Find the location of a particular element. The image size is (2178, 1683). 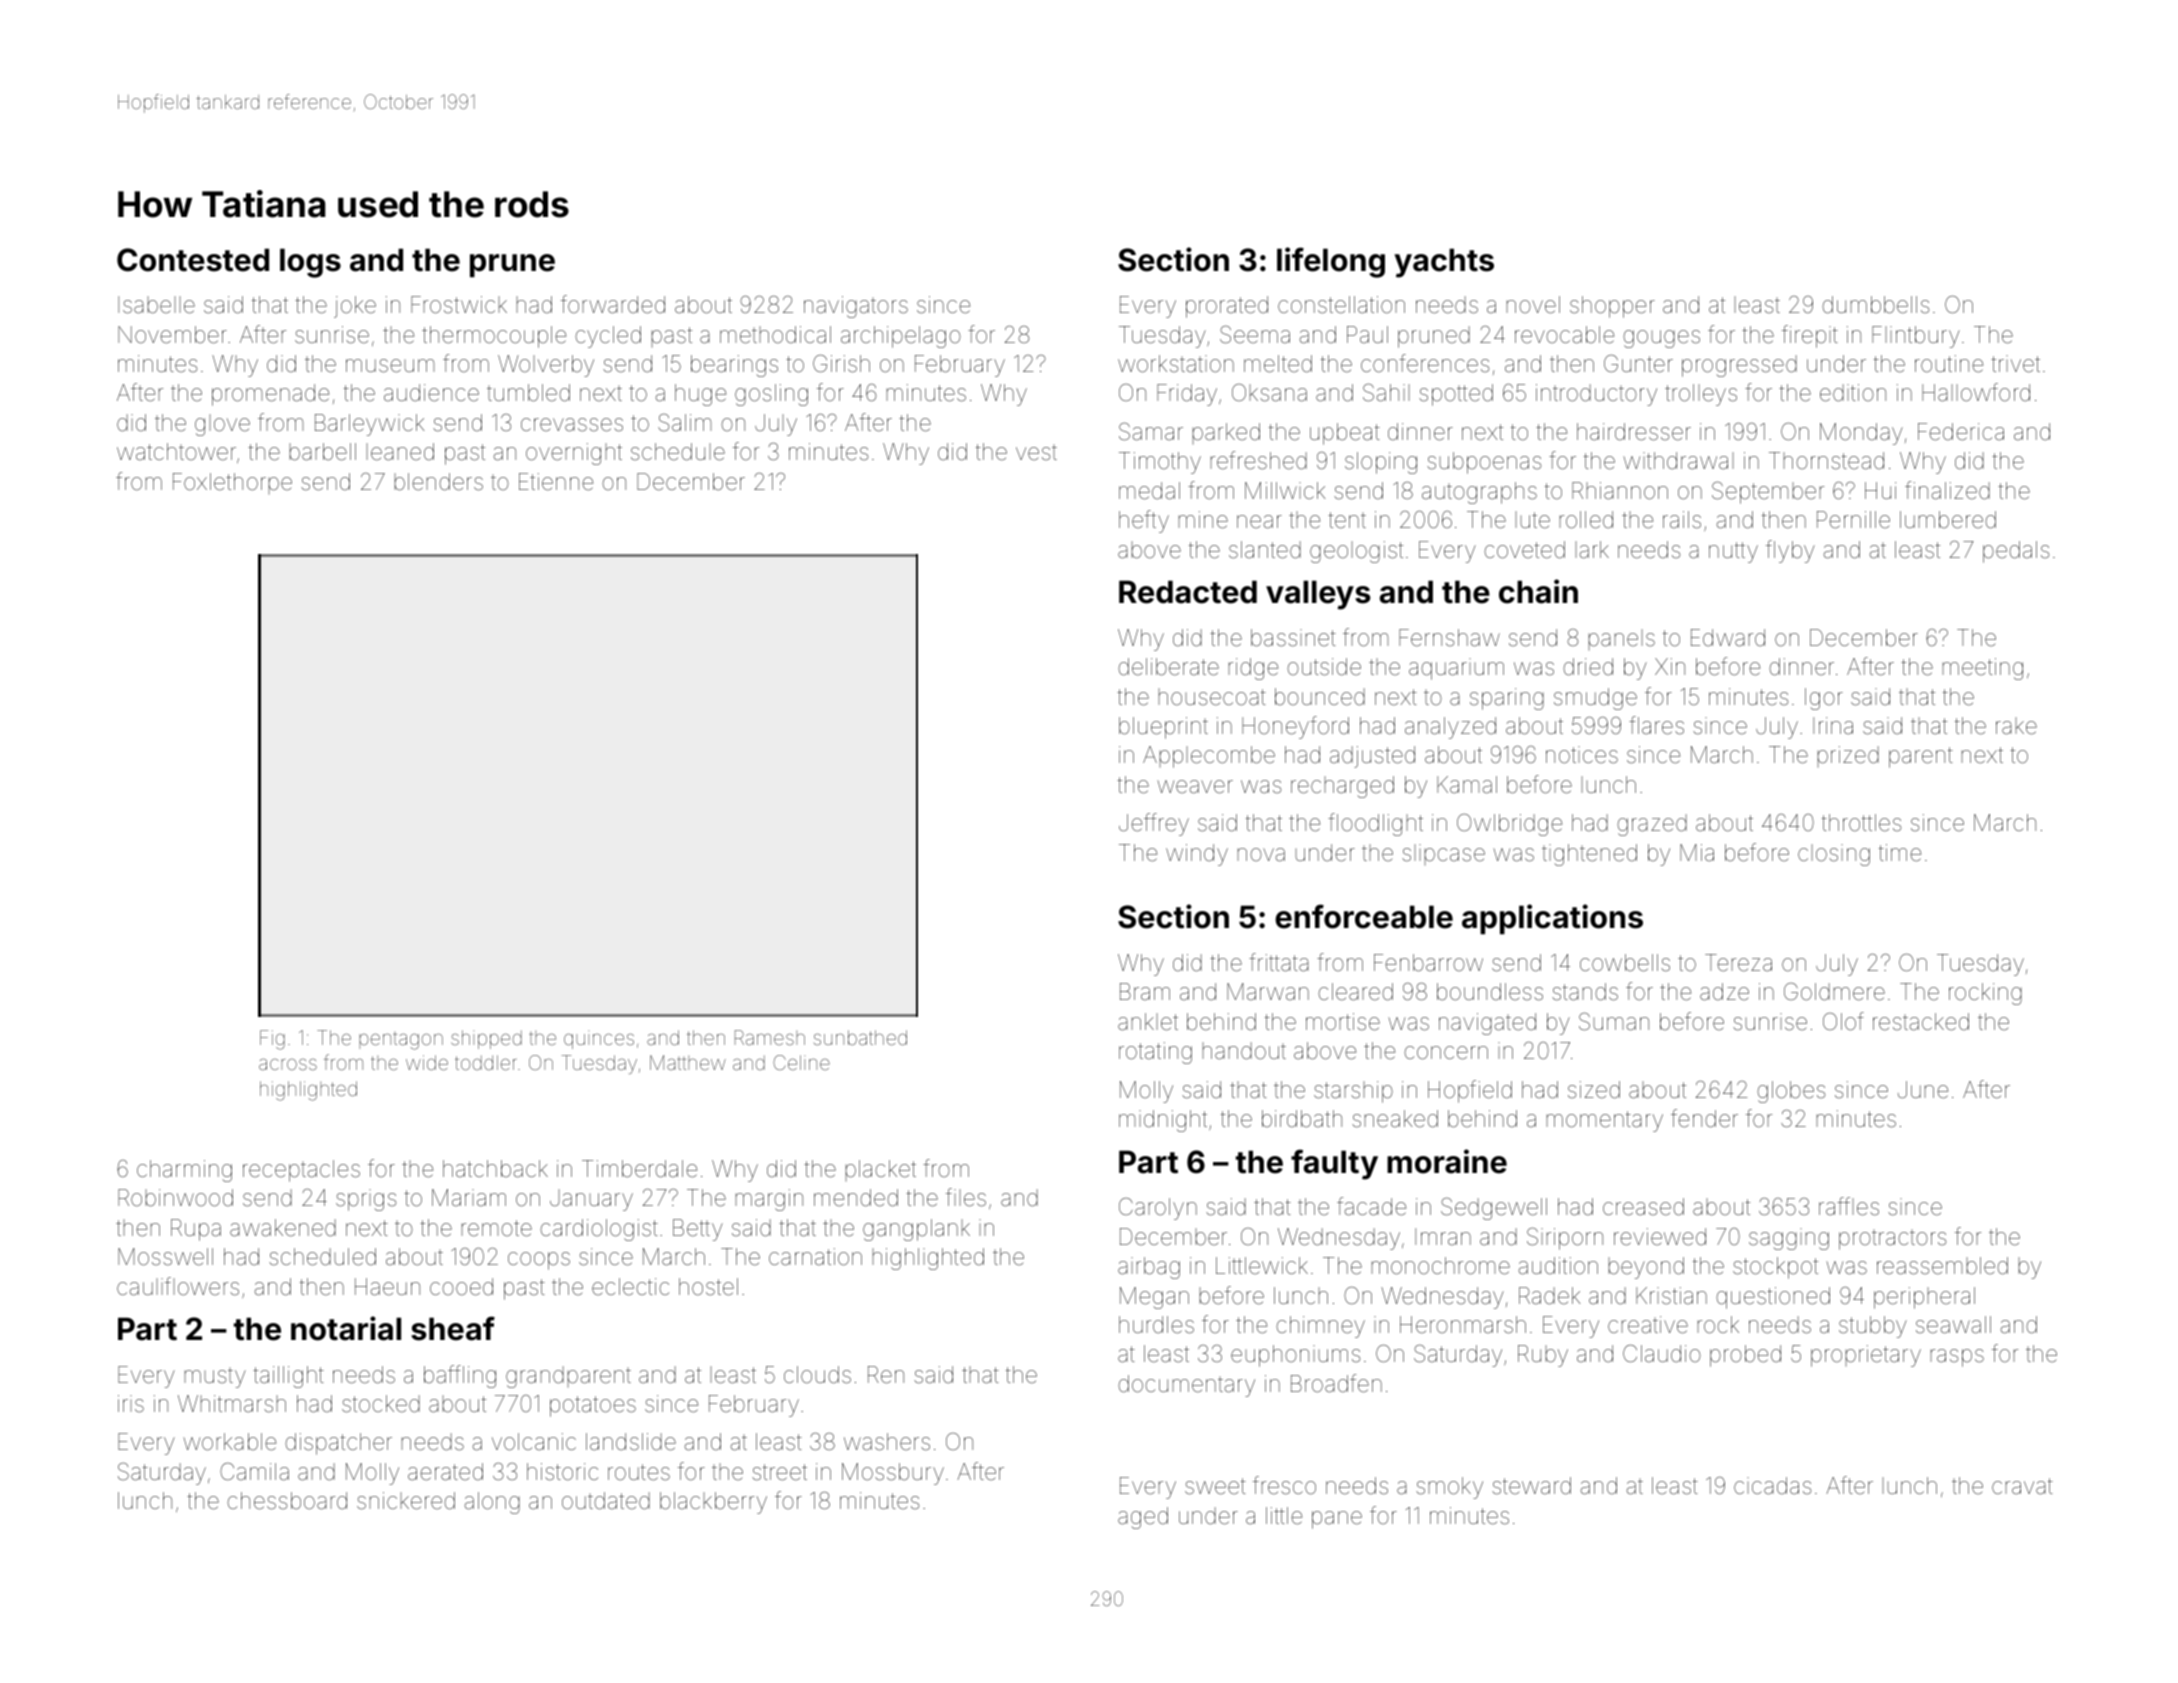

lifelong is located at coordinates (1331, 262).
